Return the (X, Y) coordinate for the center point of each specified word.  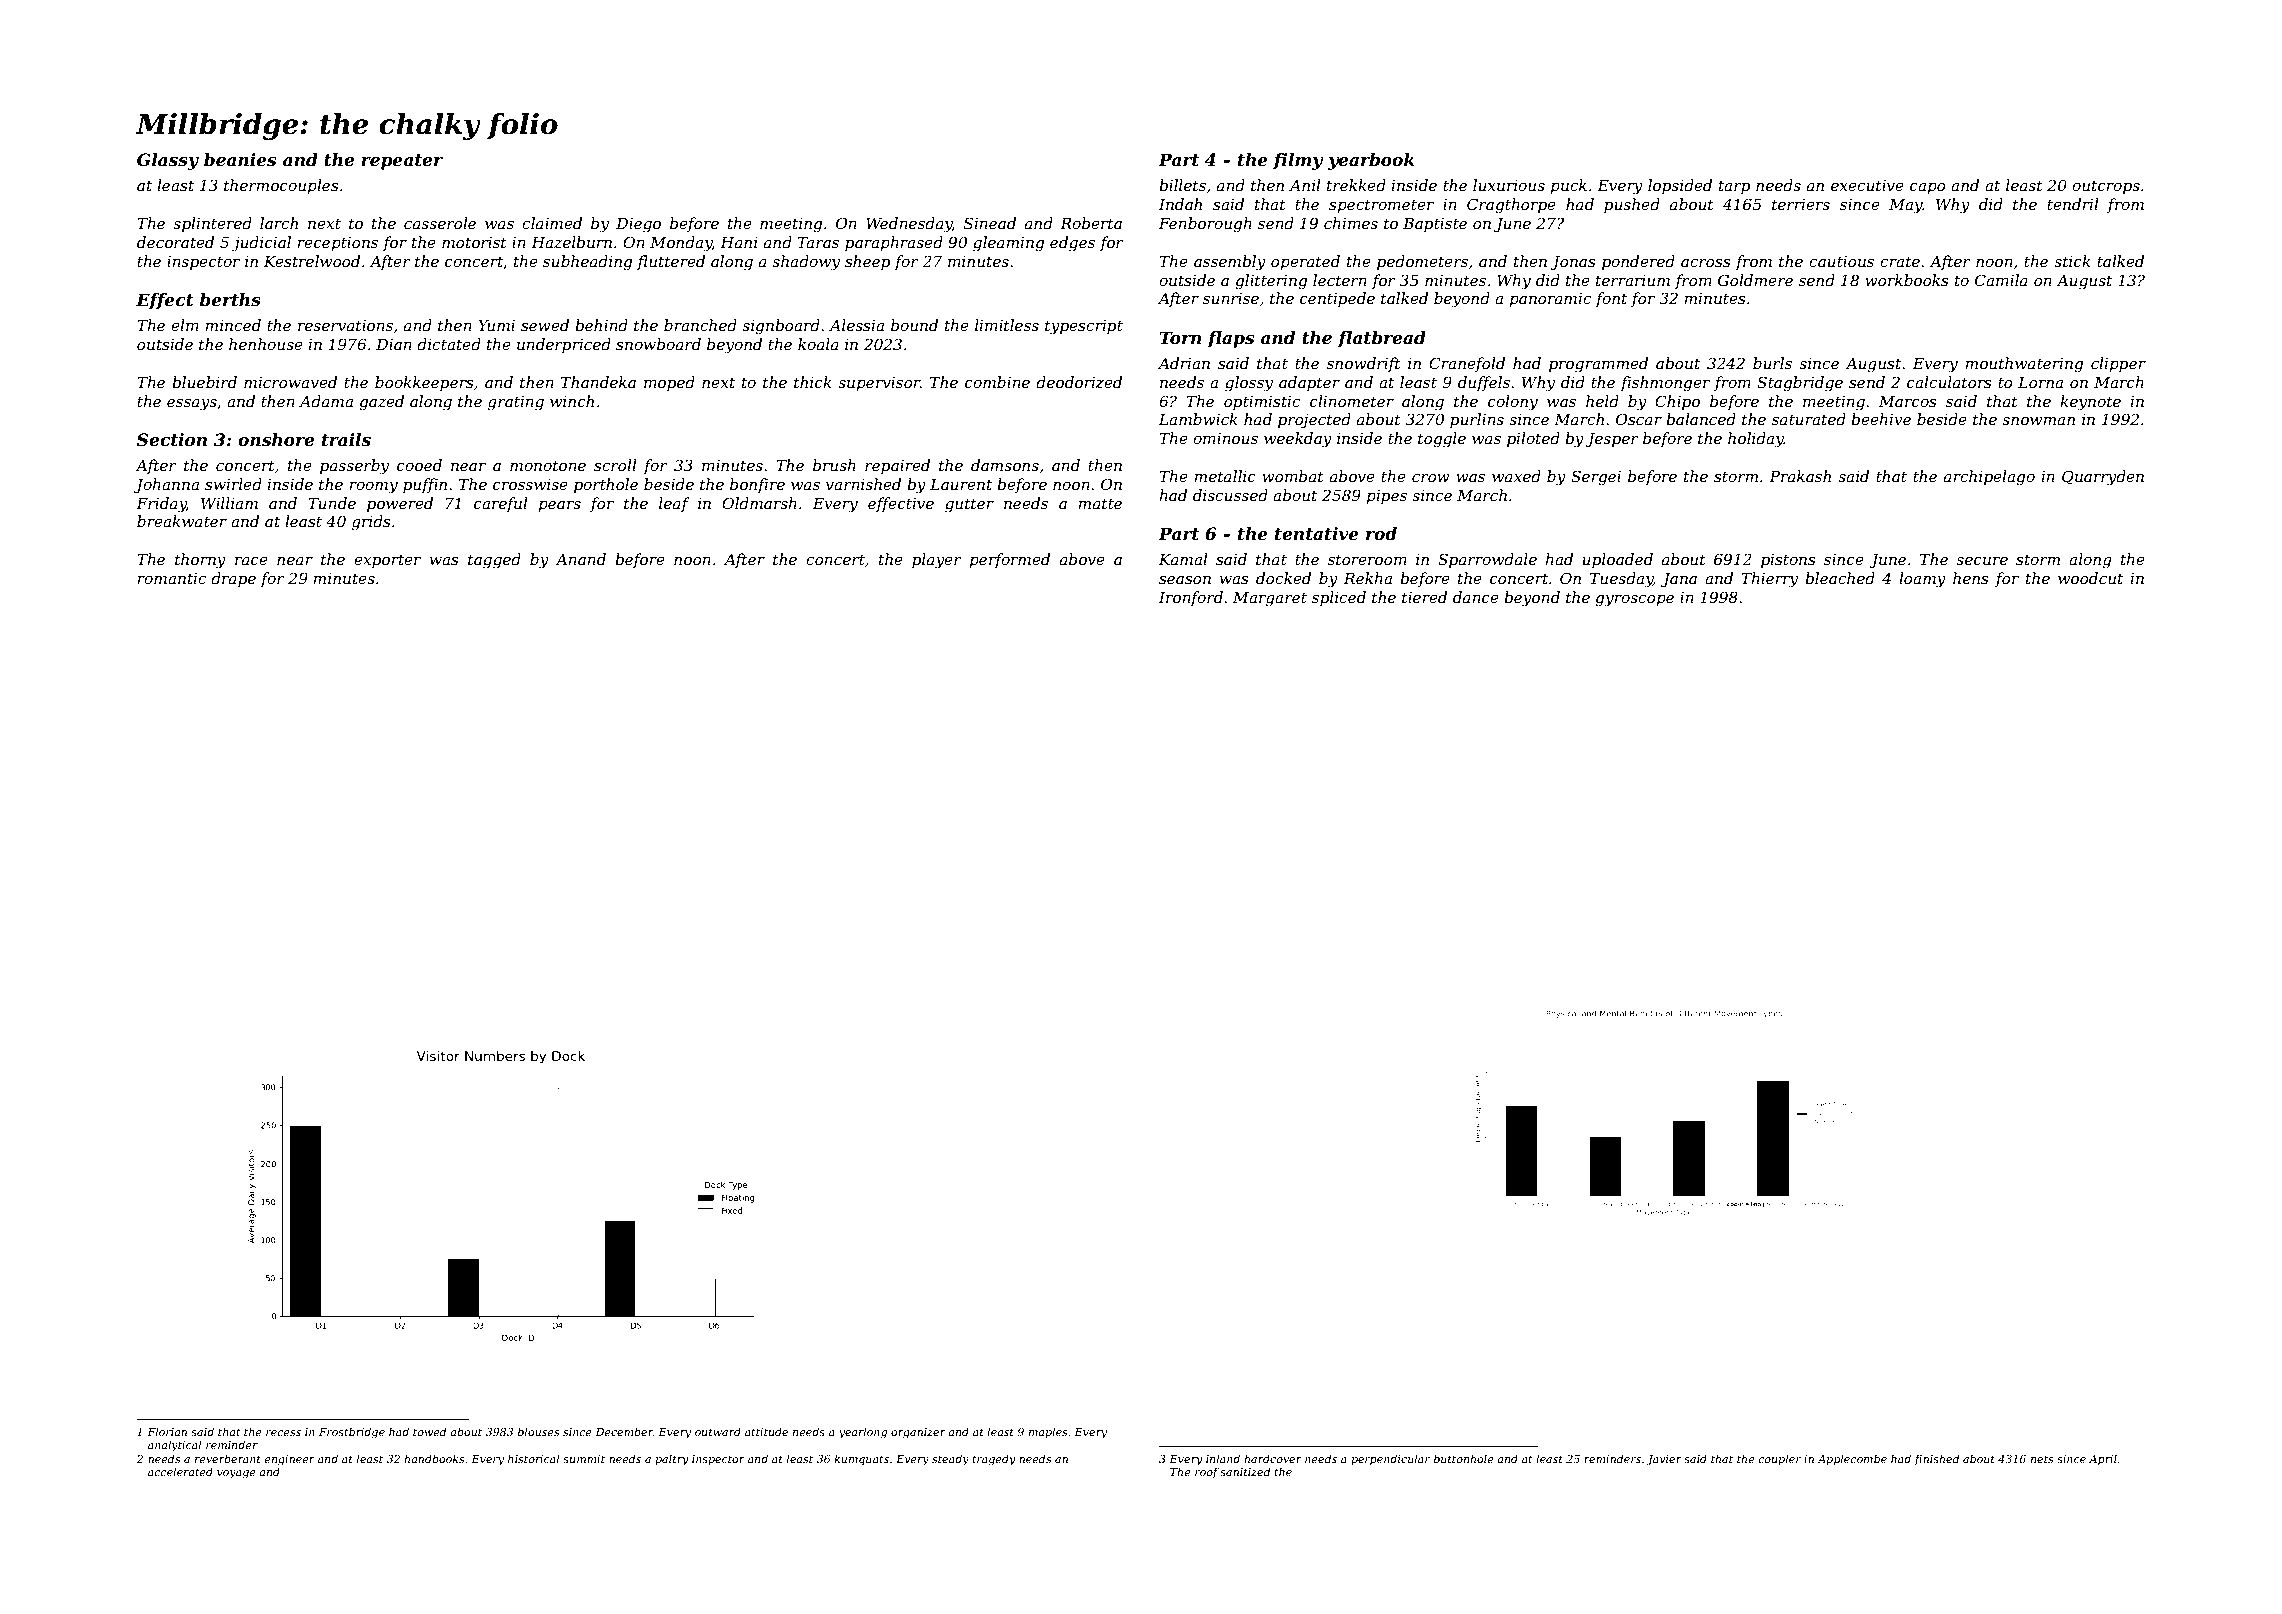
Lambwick (1198, 419)
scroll (615, 465)
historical (534, 1458)
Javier (1664, 1460)
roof (1207, 1472)
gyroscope (1634, 601)
